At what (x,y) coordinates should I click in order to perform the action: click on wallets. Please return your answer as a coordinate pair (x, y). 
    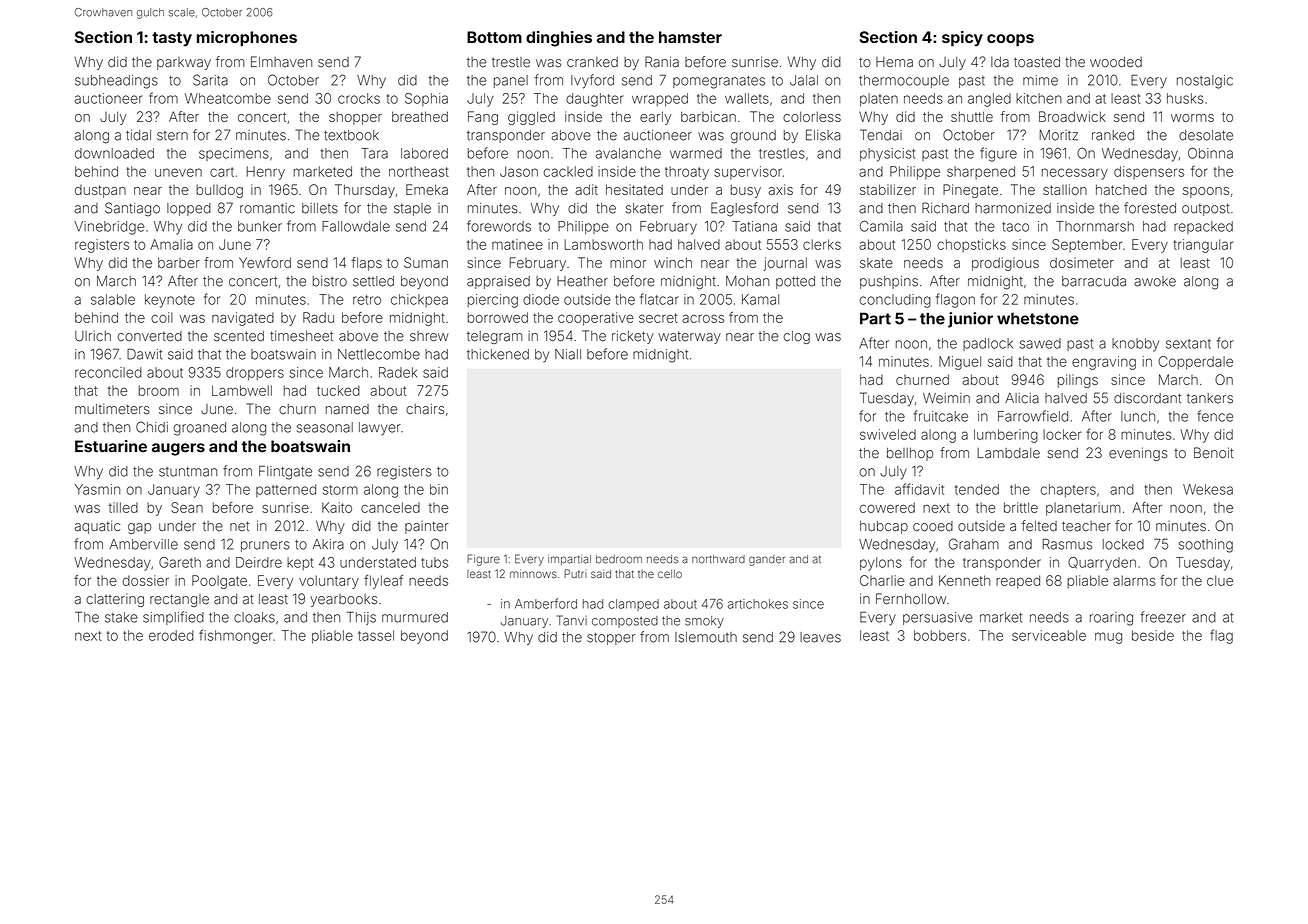
    Looking at the image, I should click on (747, 98).
